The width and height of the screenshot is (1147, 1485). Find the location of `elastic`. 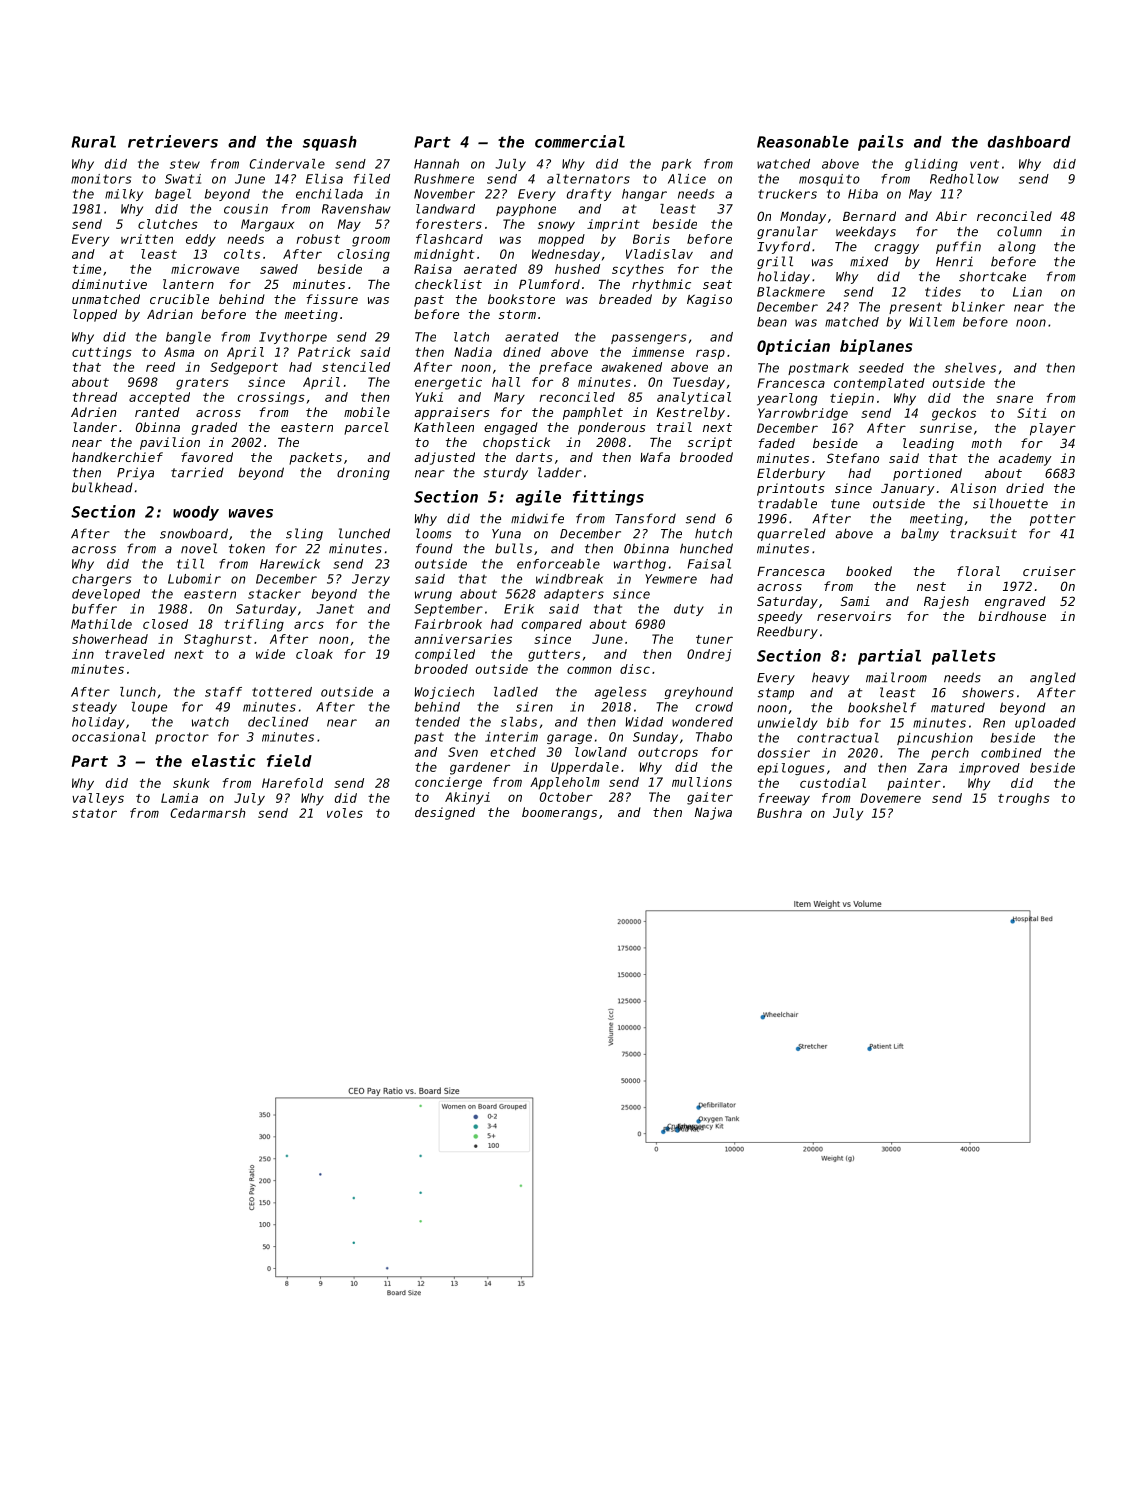

elastic is located at coordinates (224, 760).
